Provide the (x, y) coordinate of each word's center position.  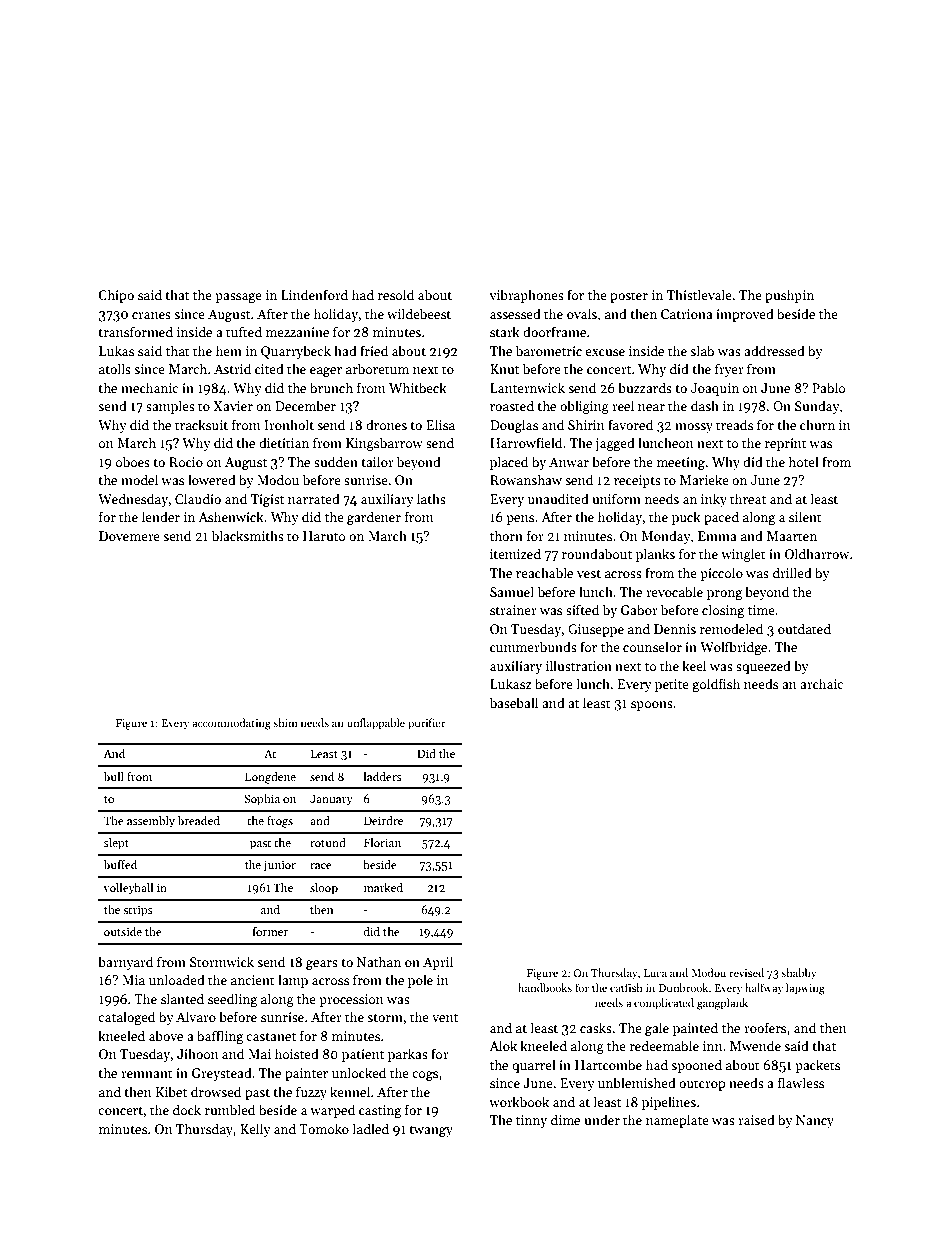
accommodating (231, 724)
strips (138, 911)
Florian (382, 842)
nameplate (677, 1121)
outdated (804, 628)
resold (396, 294)
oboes (133, 461)
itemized (515, 553)
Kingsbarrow (384, 444)
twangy (431, 1131)
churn (817, 424)
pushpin (789, 296)
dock (187, 1109)
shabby (799, 974)
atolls (115, 368)
